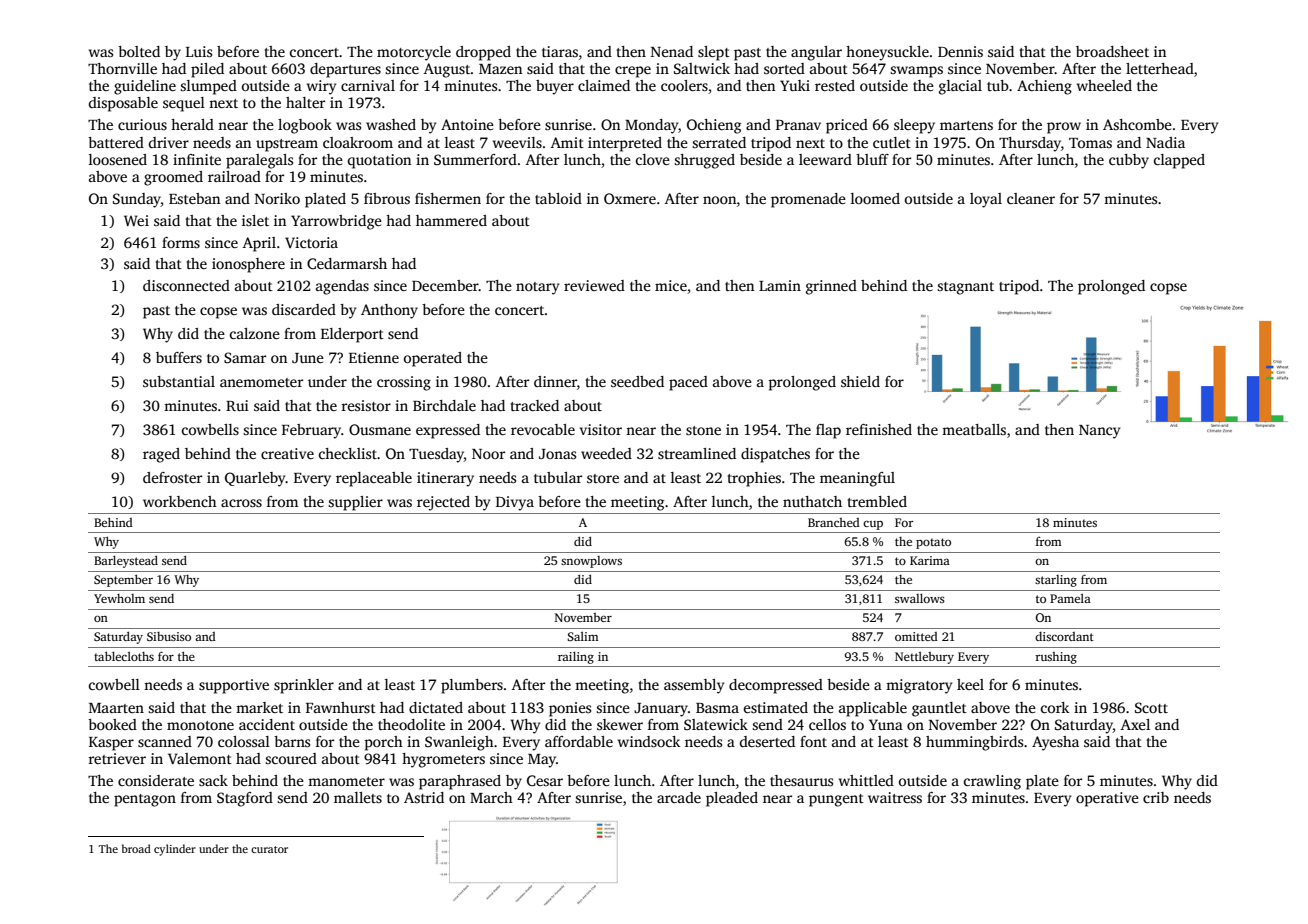 This screenshot has width=1308, height=924. I want to click on Nancy, so click(1099, 432).
